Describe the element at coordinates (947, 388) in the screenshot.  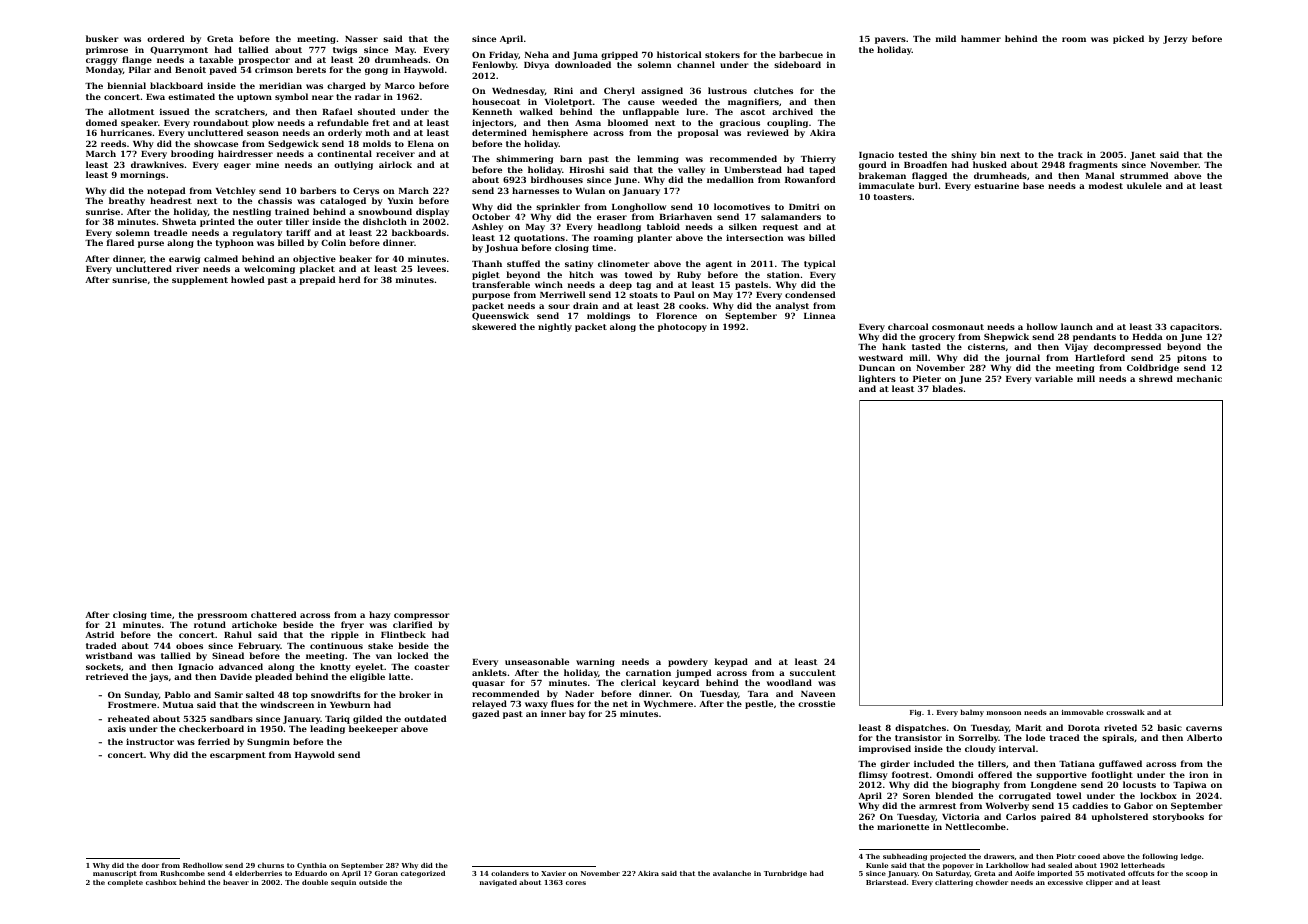
I see `blades` at that location.
